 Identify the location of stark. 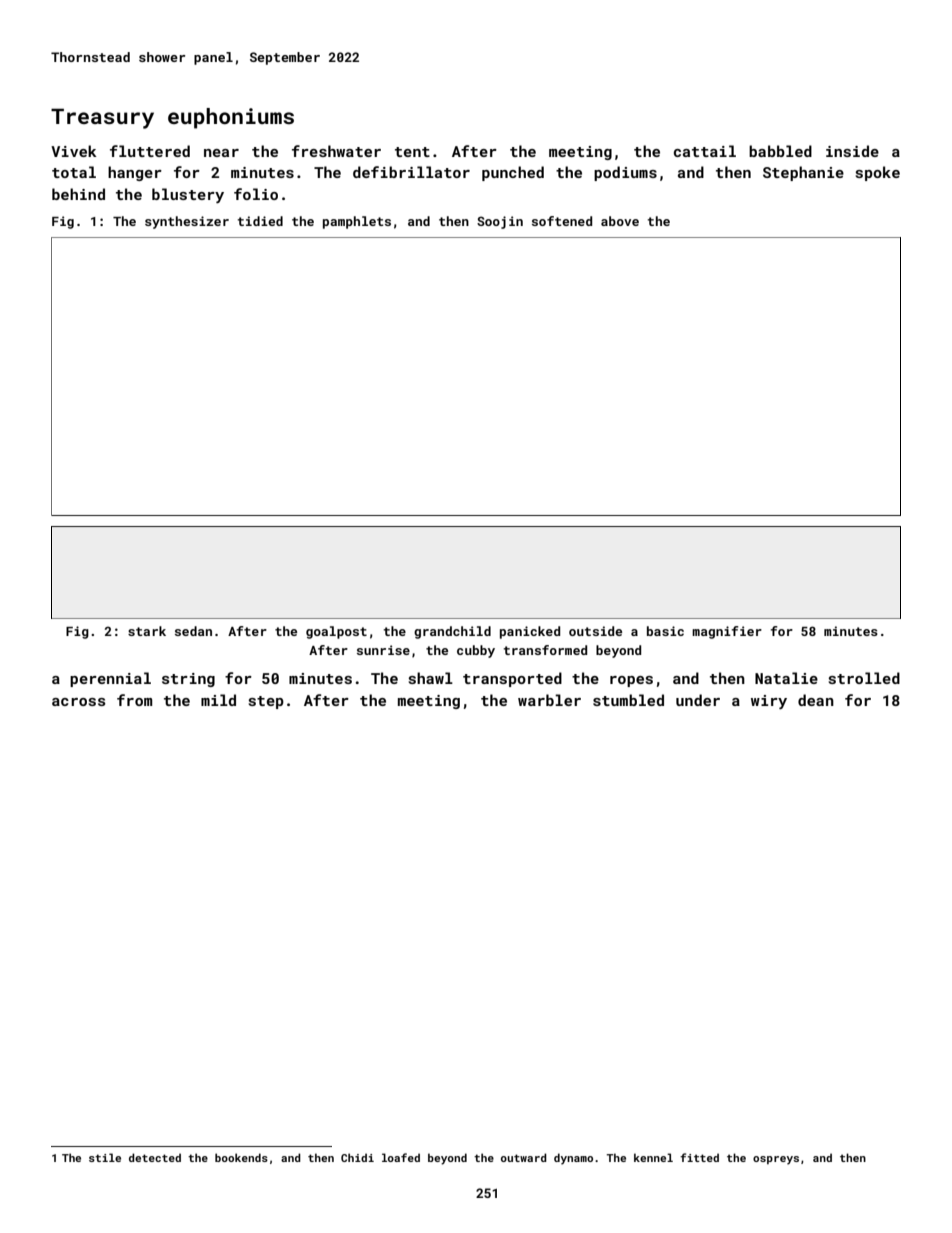
(147, 631).
